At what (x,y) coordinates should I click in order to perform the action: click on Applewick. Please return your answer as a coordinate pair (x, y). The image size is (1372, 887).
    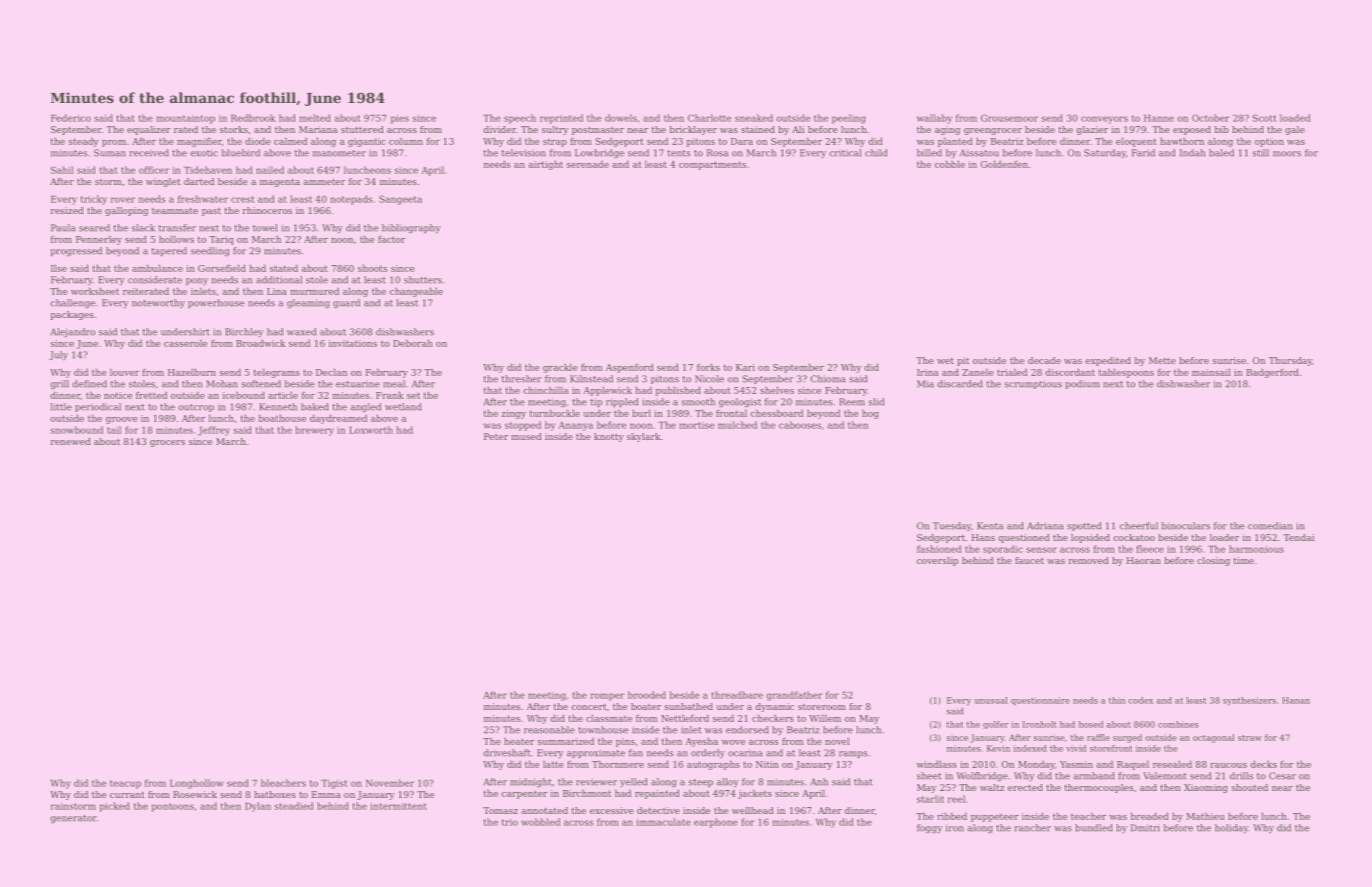
    Looking at the image, I should click on (607, 391).
